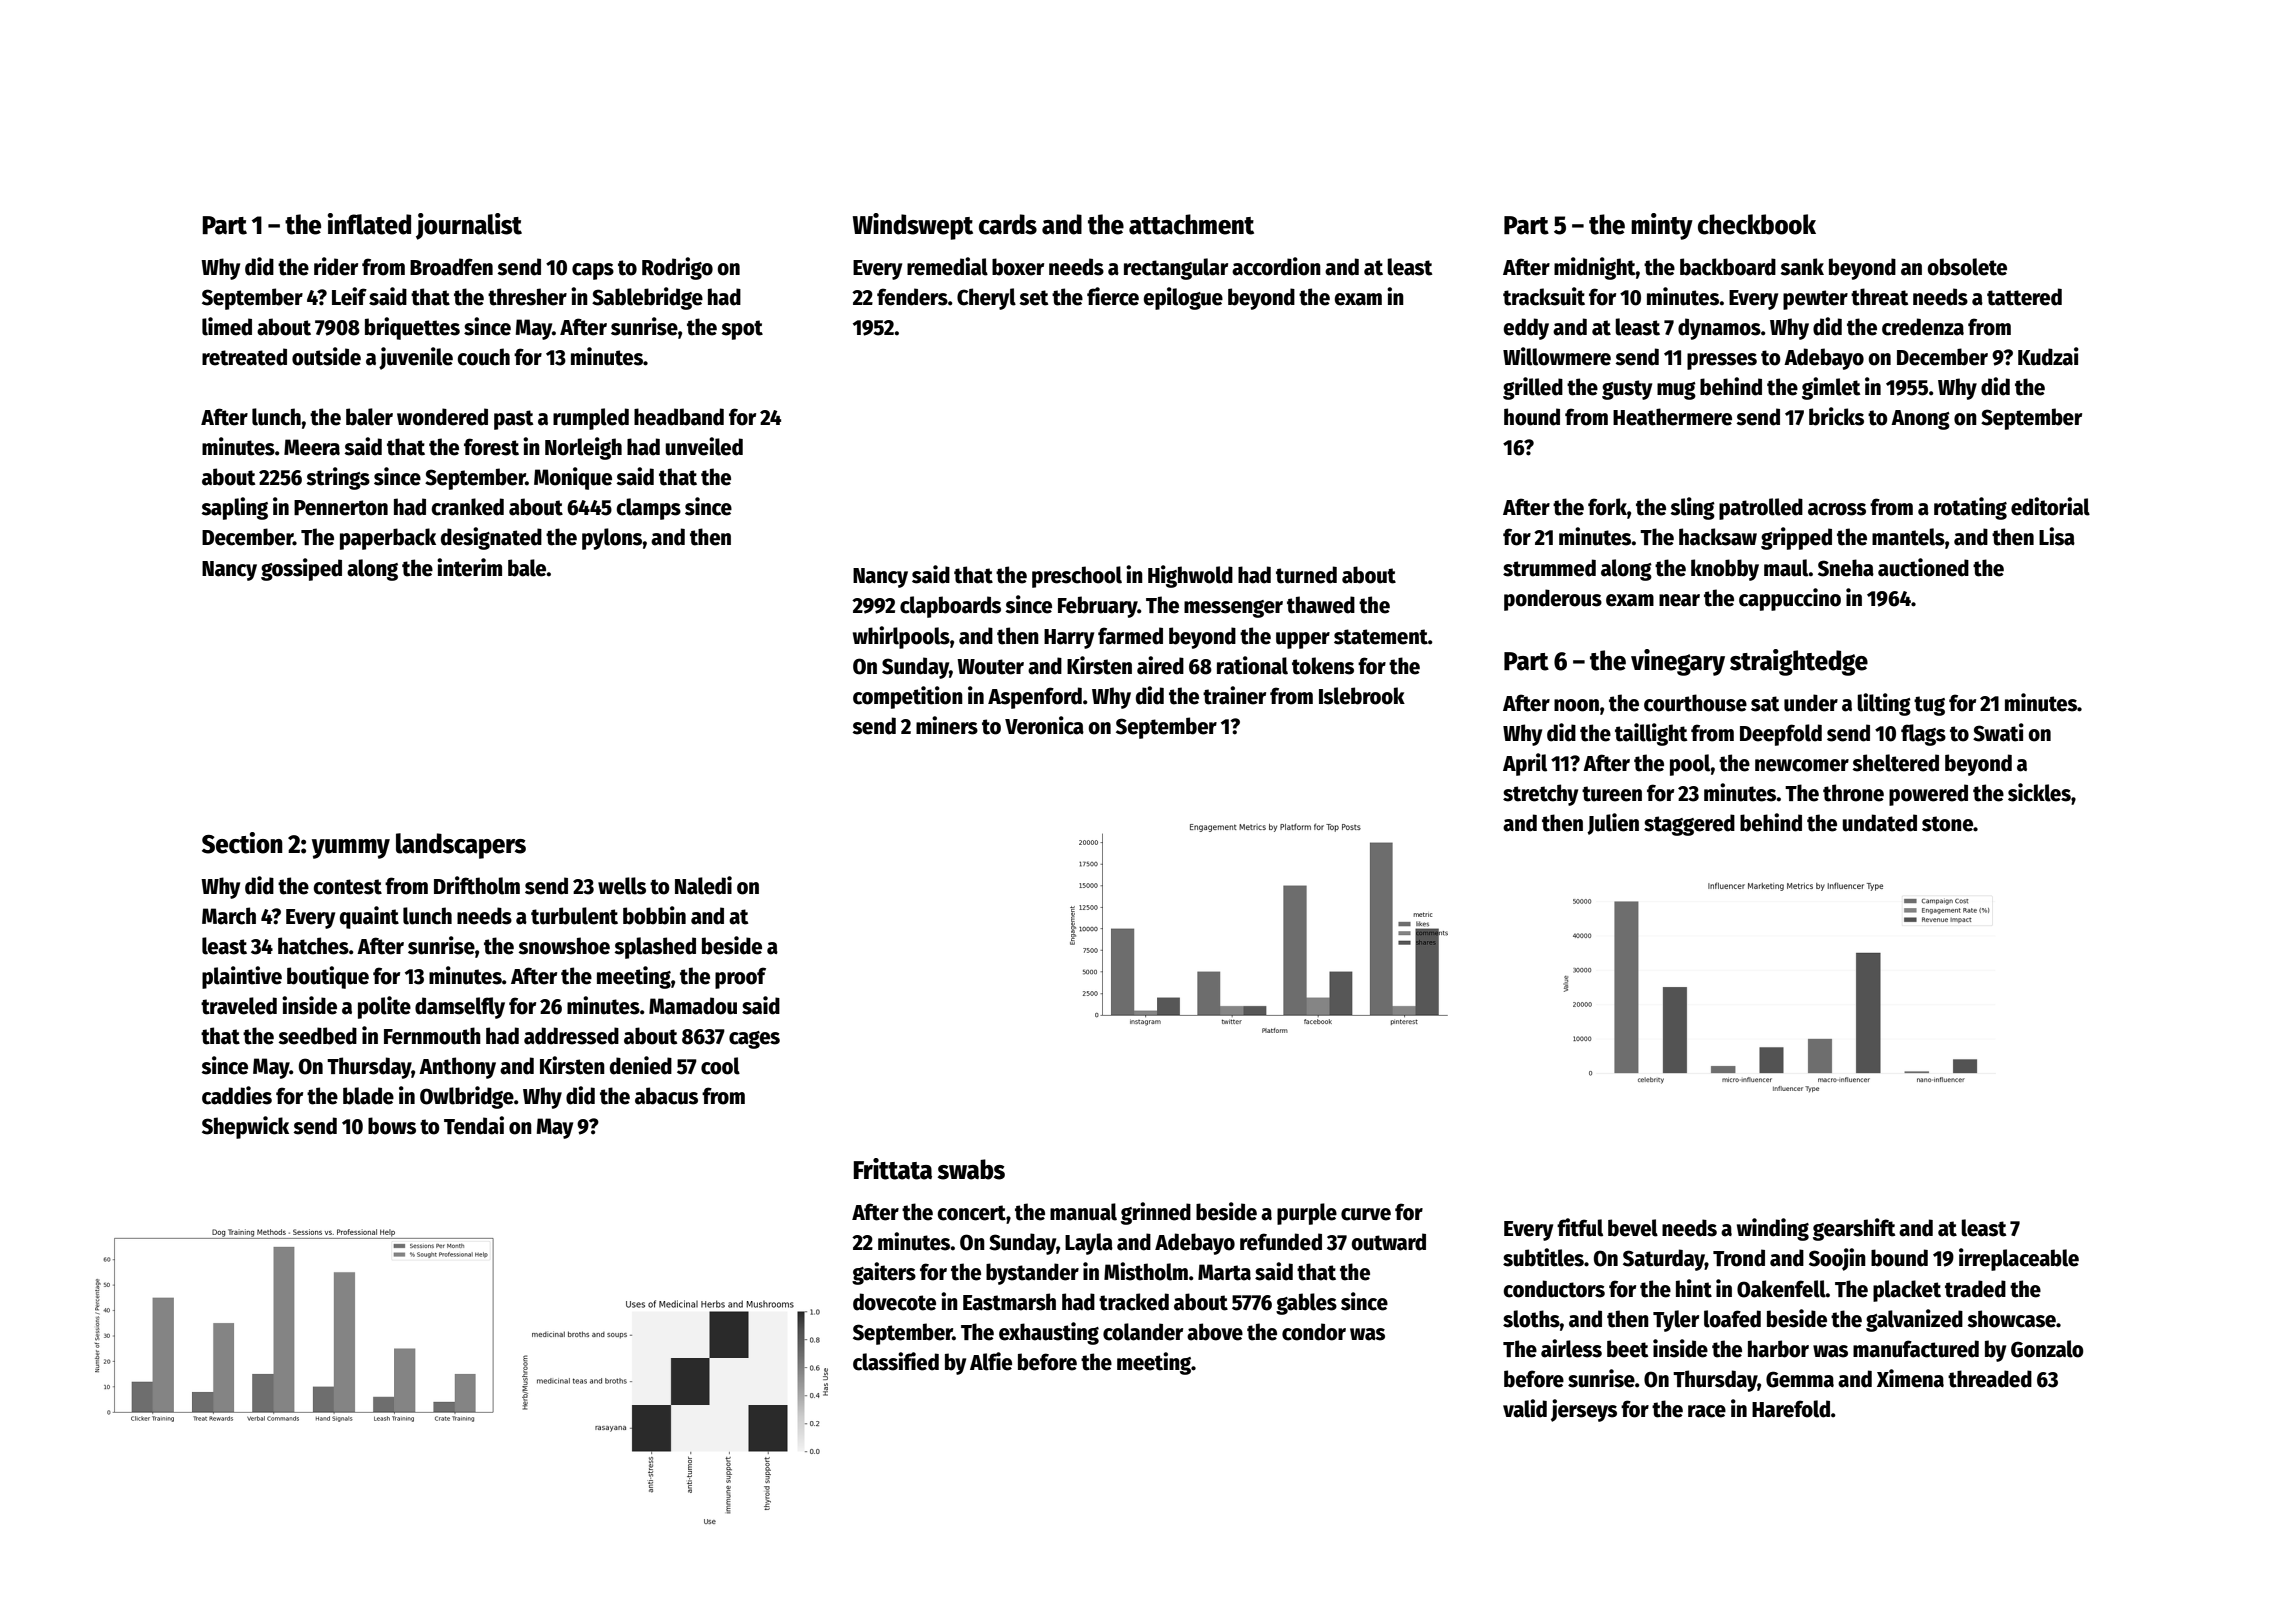  I want to click on concert, so click(971, 1213).
